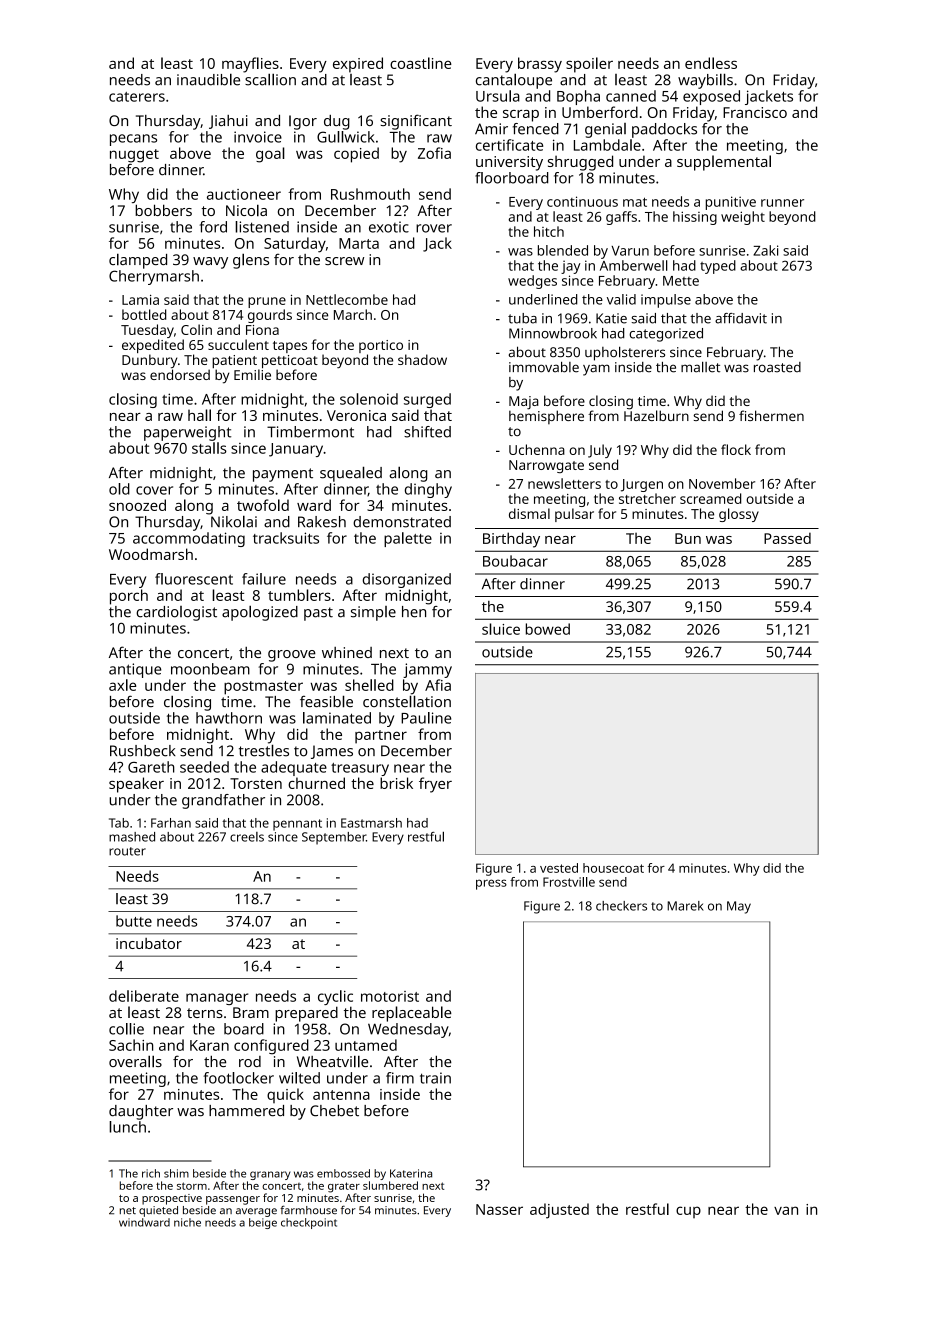 Image resolution: width=927 pixels, height=1317 pixels. I want to click on accommodating, so click(189, 539).
